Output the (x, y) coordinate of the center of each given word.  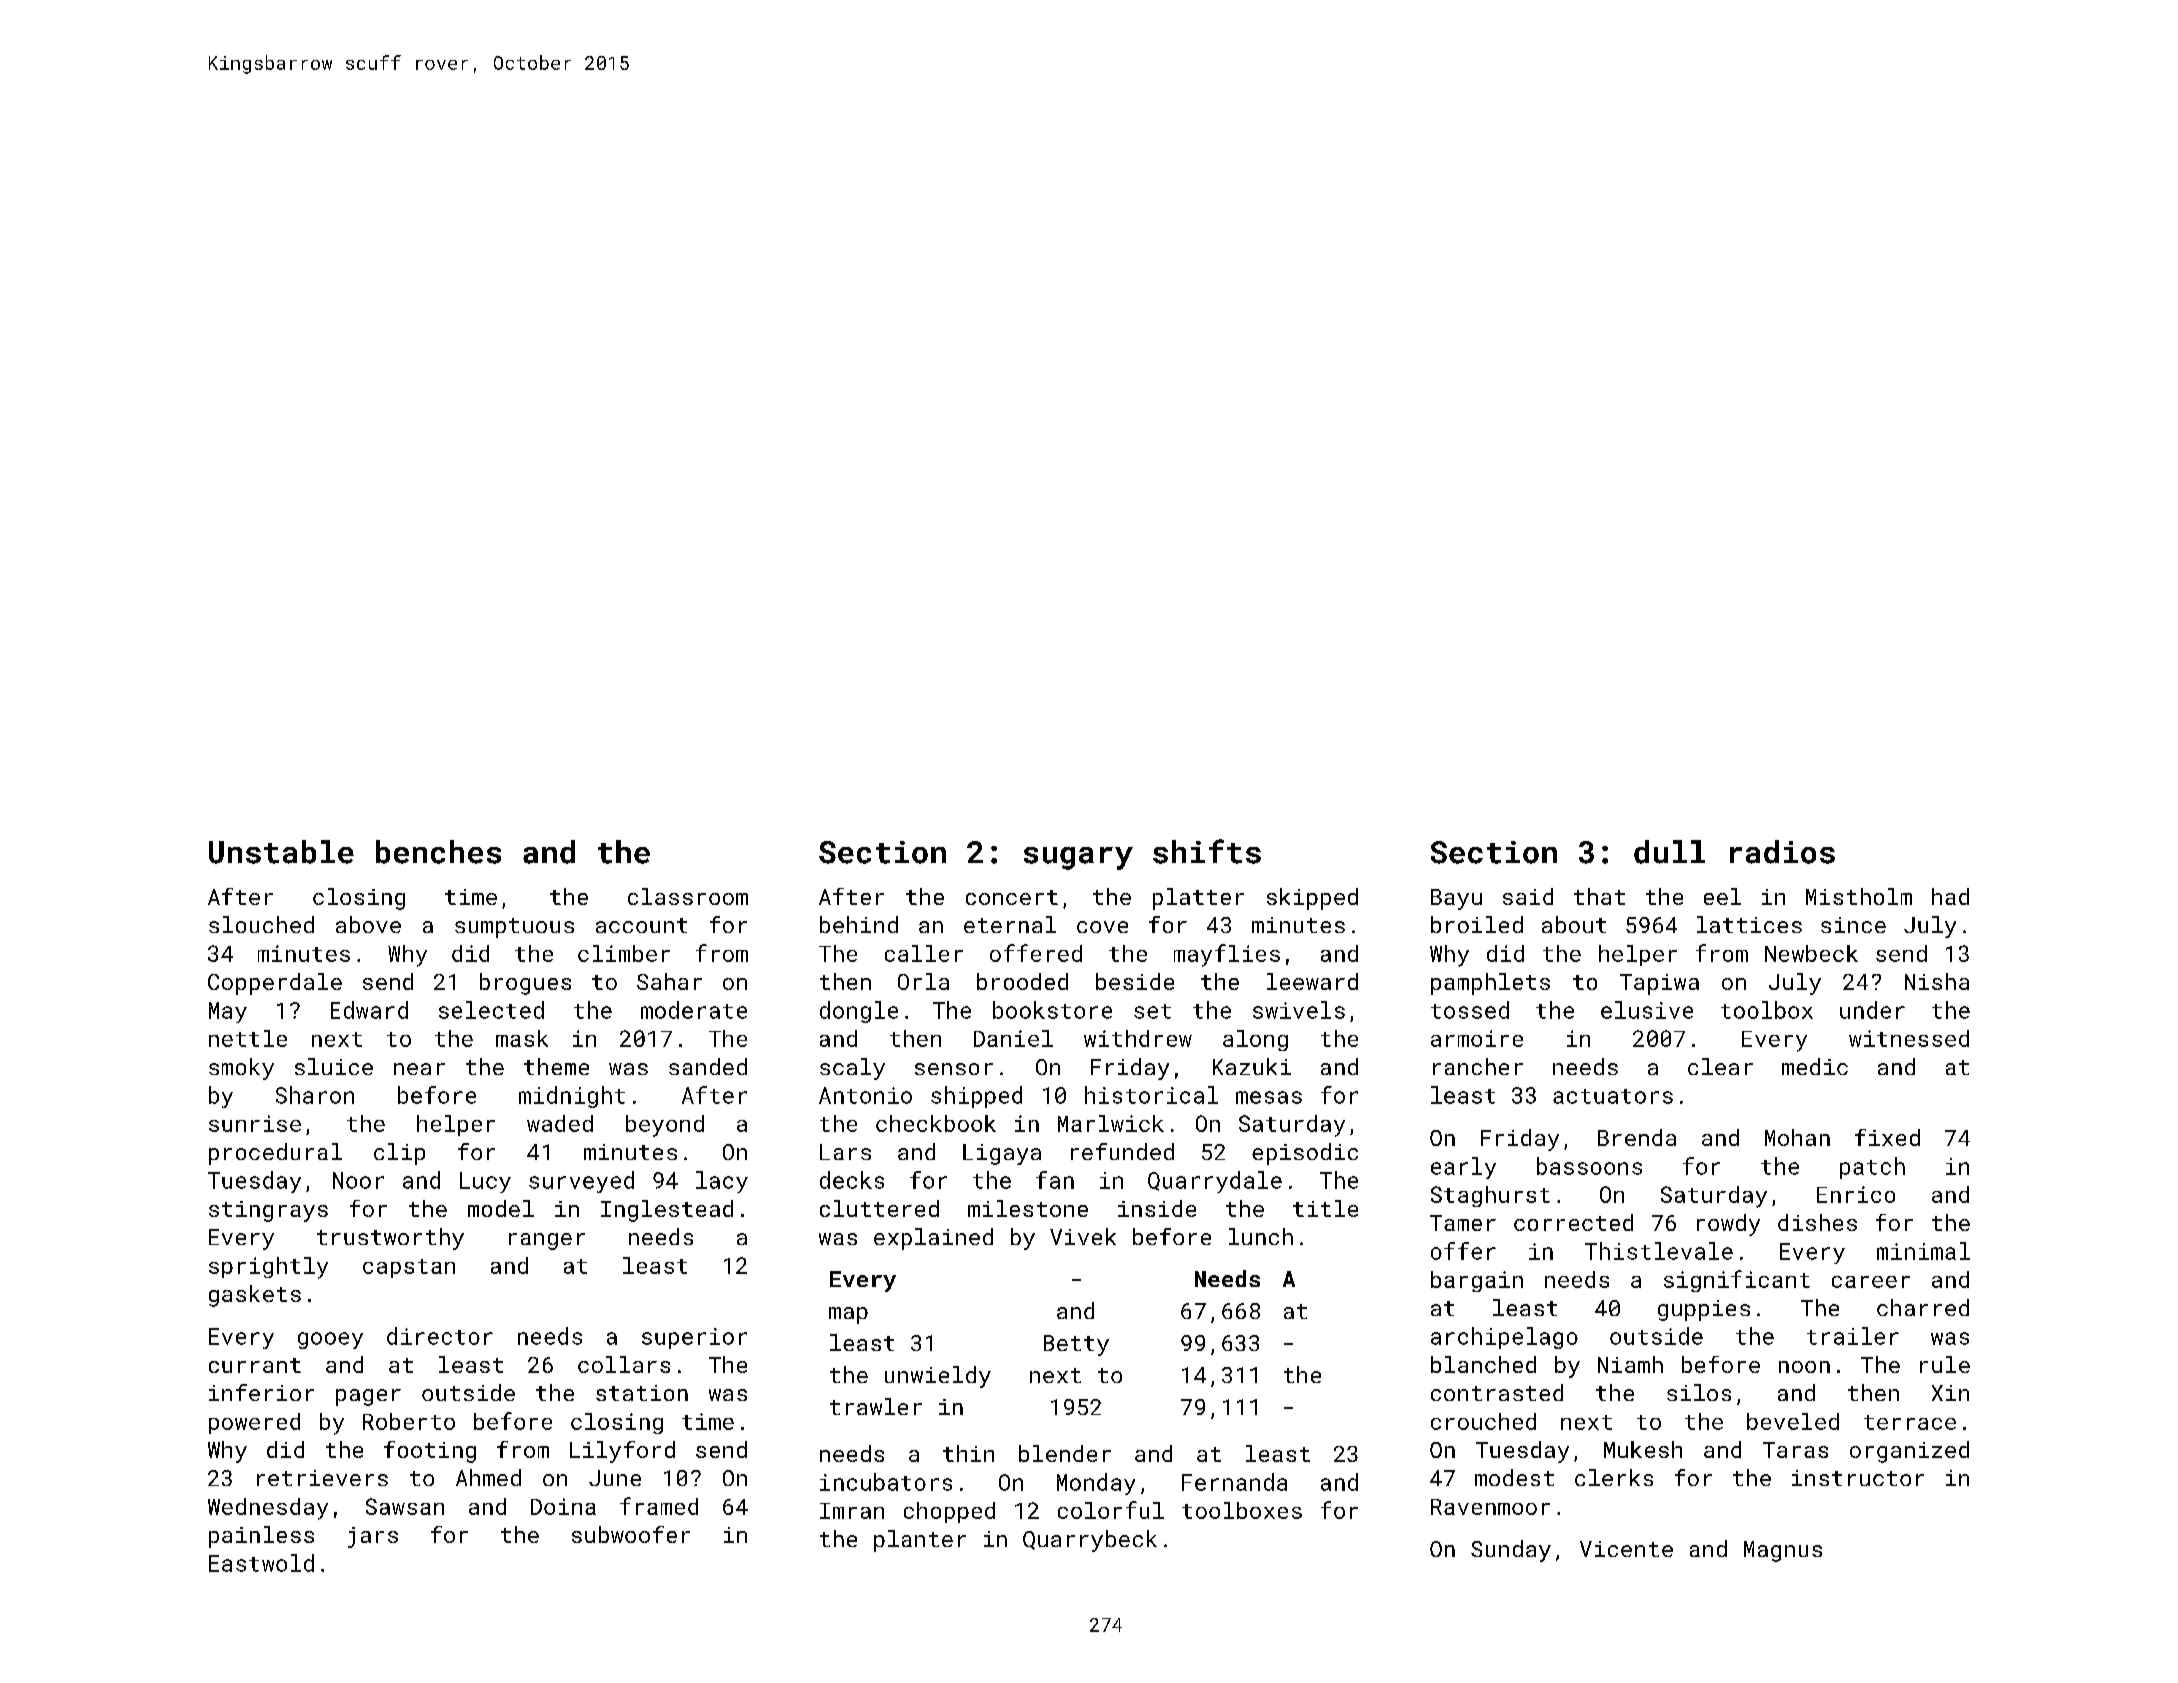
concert (1012, 897)
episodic (1305, 1154)
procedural (275, 1154)
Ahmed (488, 1477)
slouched (261, 924)
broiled (1477, 924)
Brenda (1637, 1137)
